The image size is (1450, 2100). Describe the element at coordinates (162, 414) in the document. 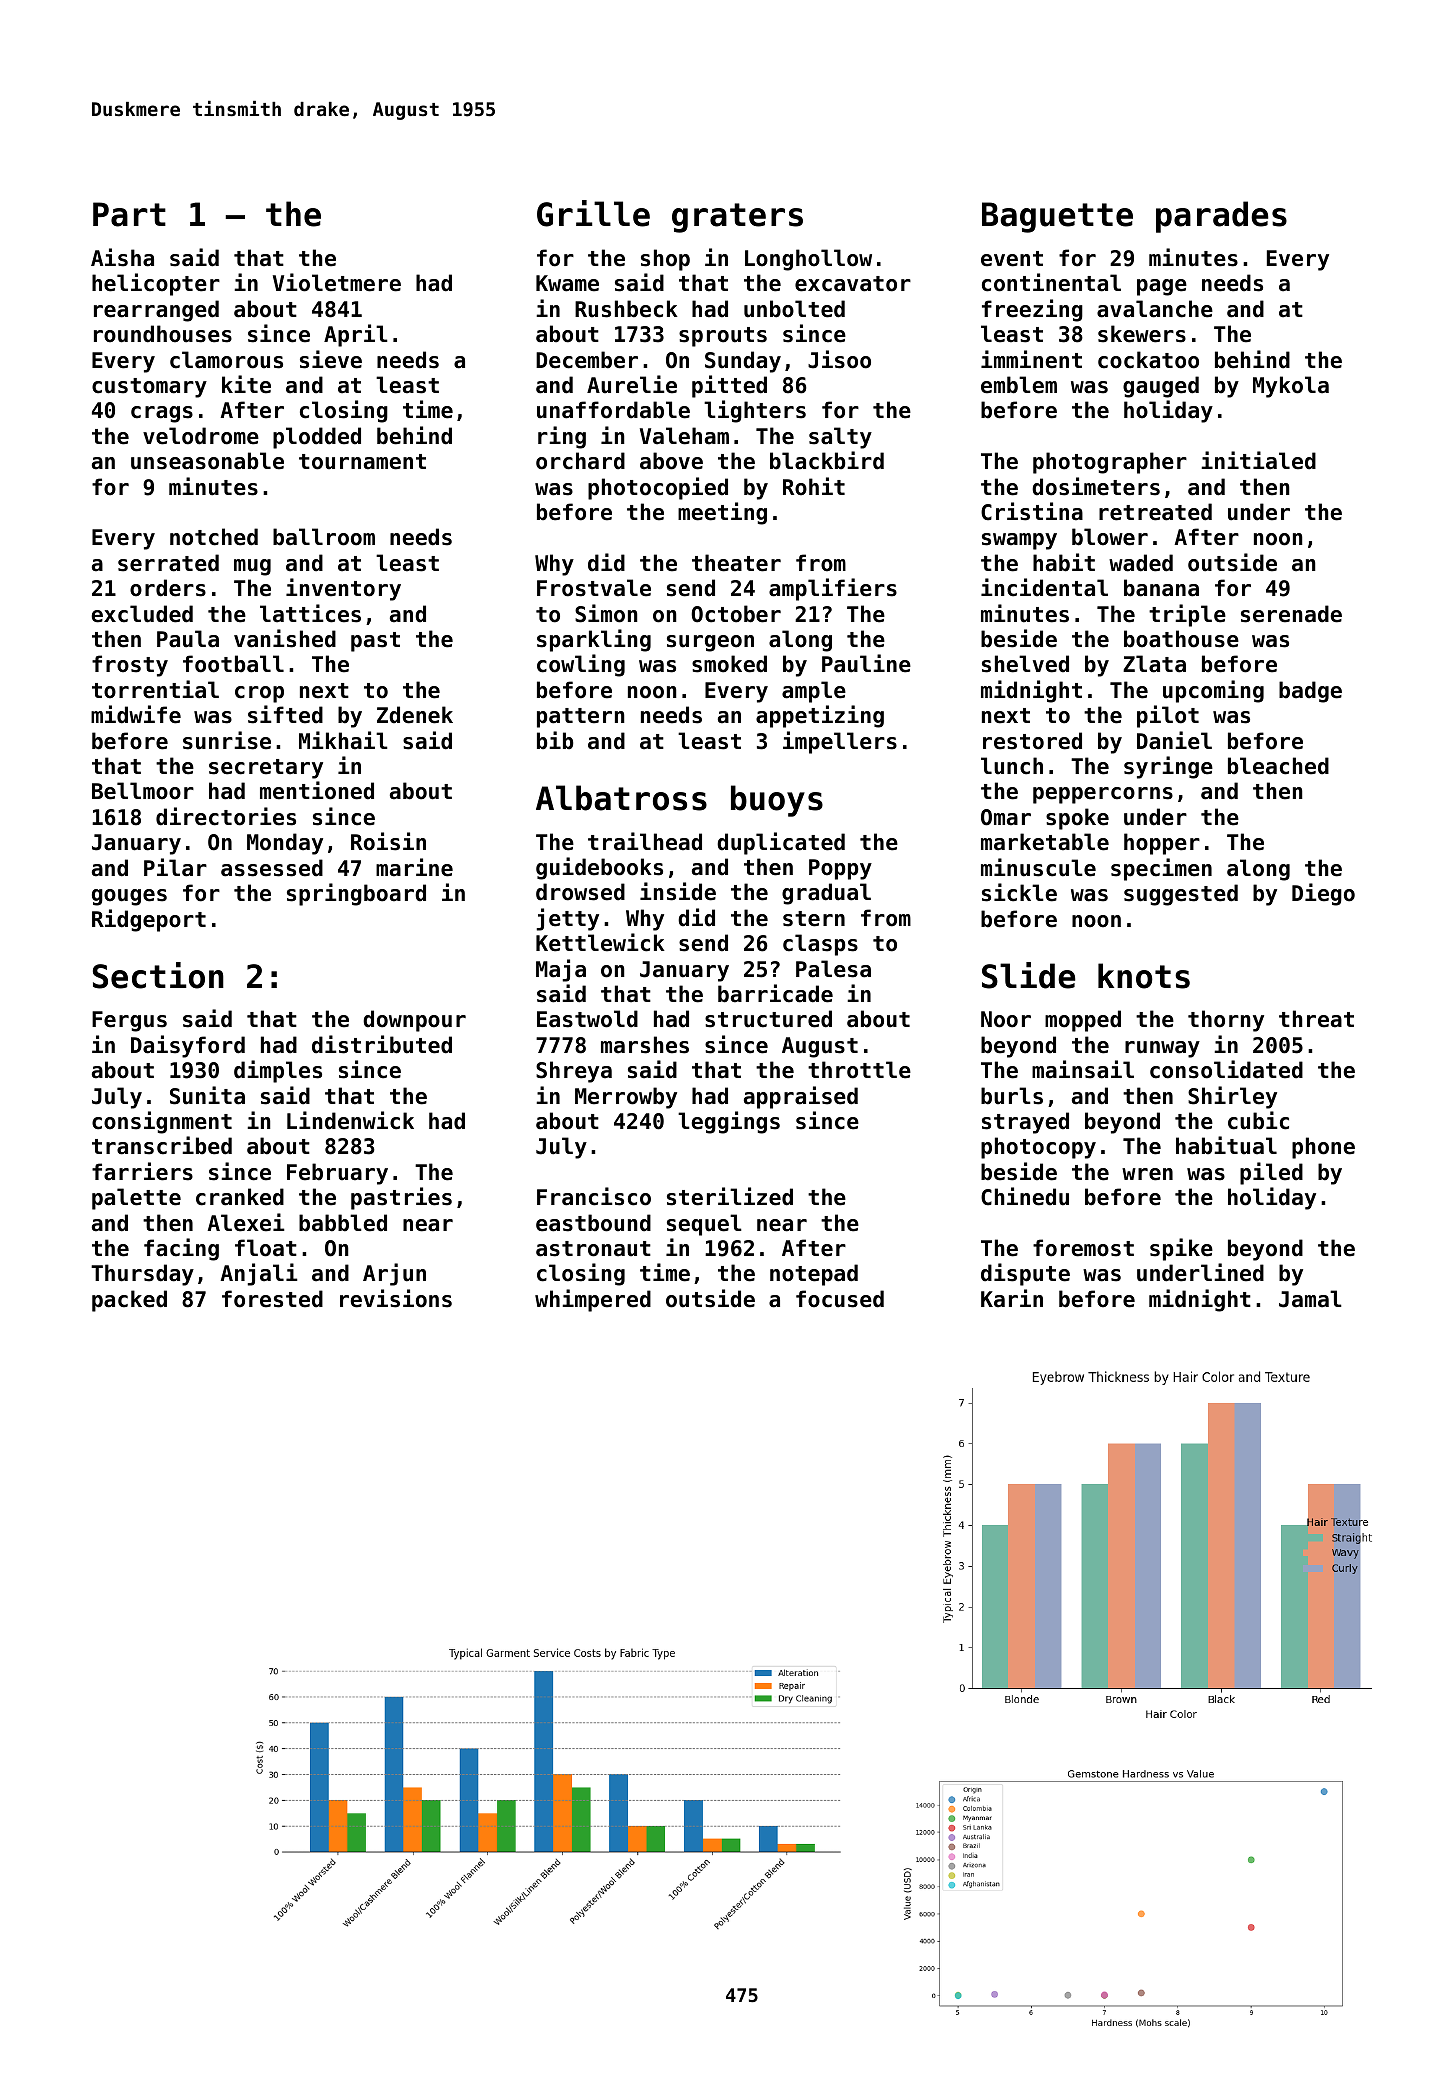

I see `crags` at that location.
